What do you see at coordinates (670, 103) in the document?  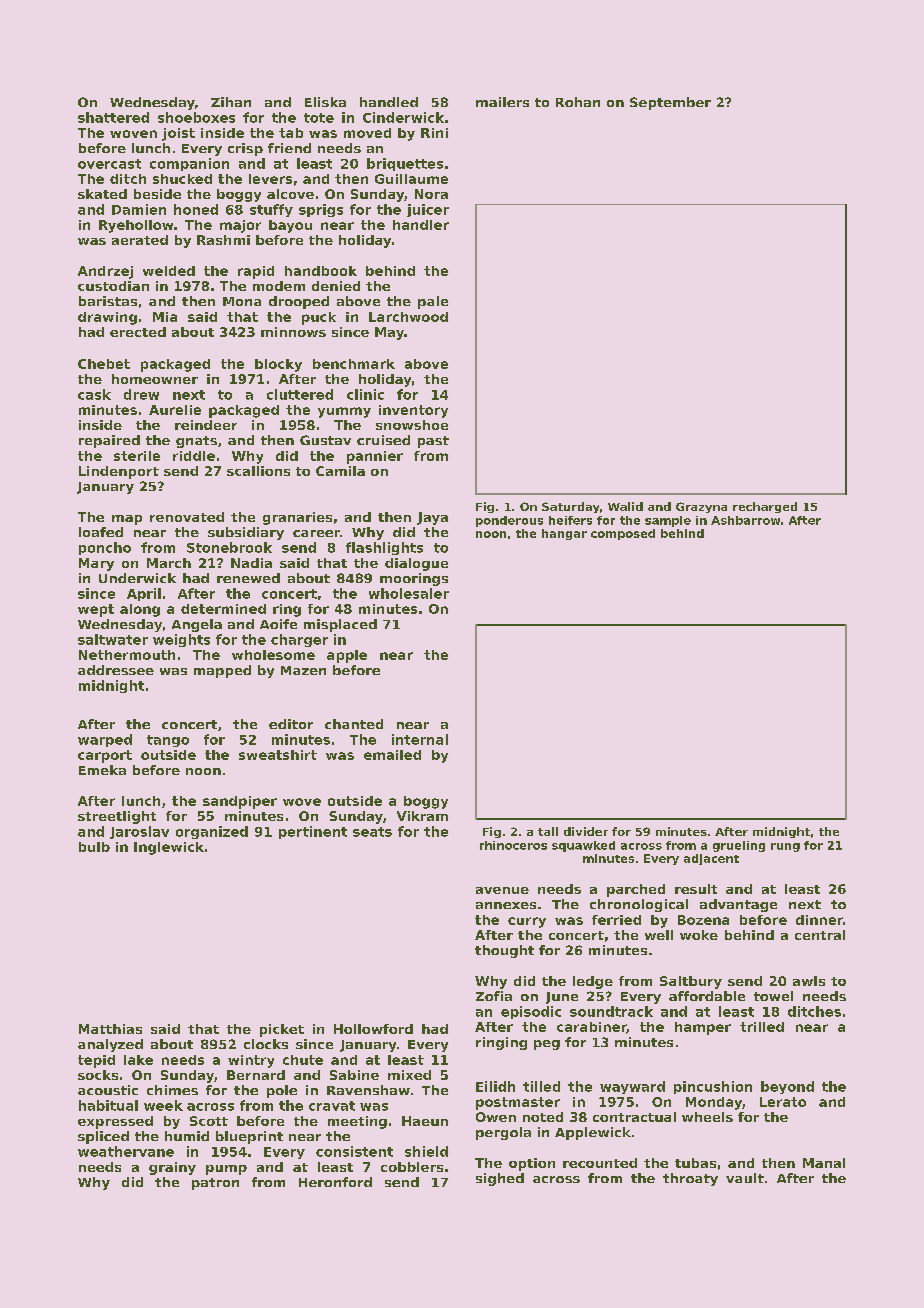 I see `September` at bounding box center [670, 103].
